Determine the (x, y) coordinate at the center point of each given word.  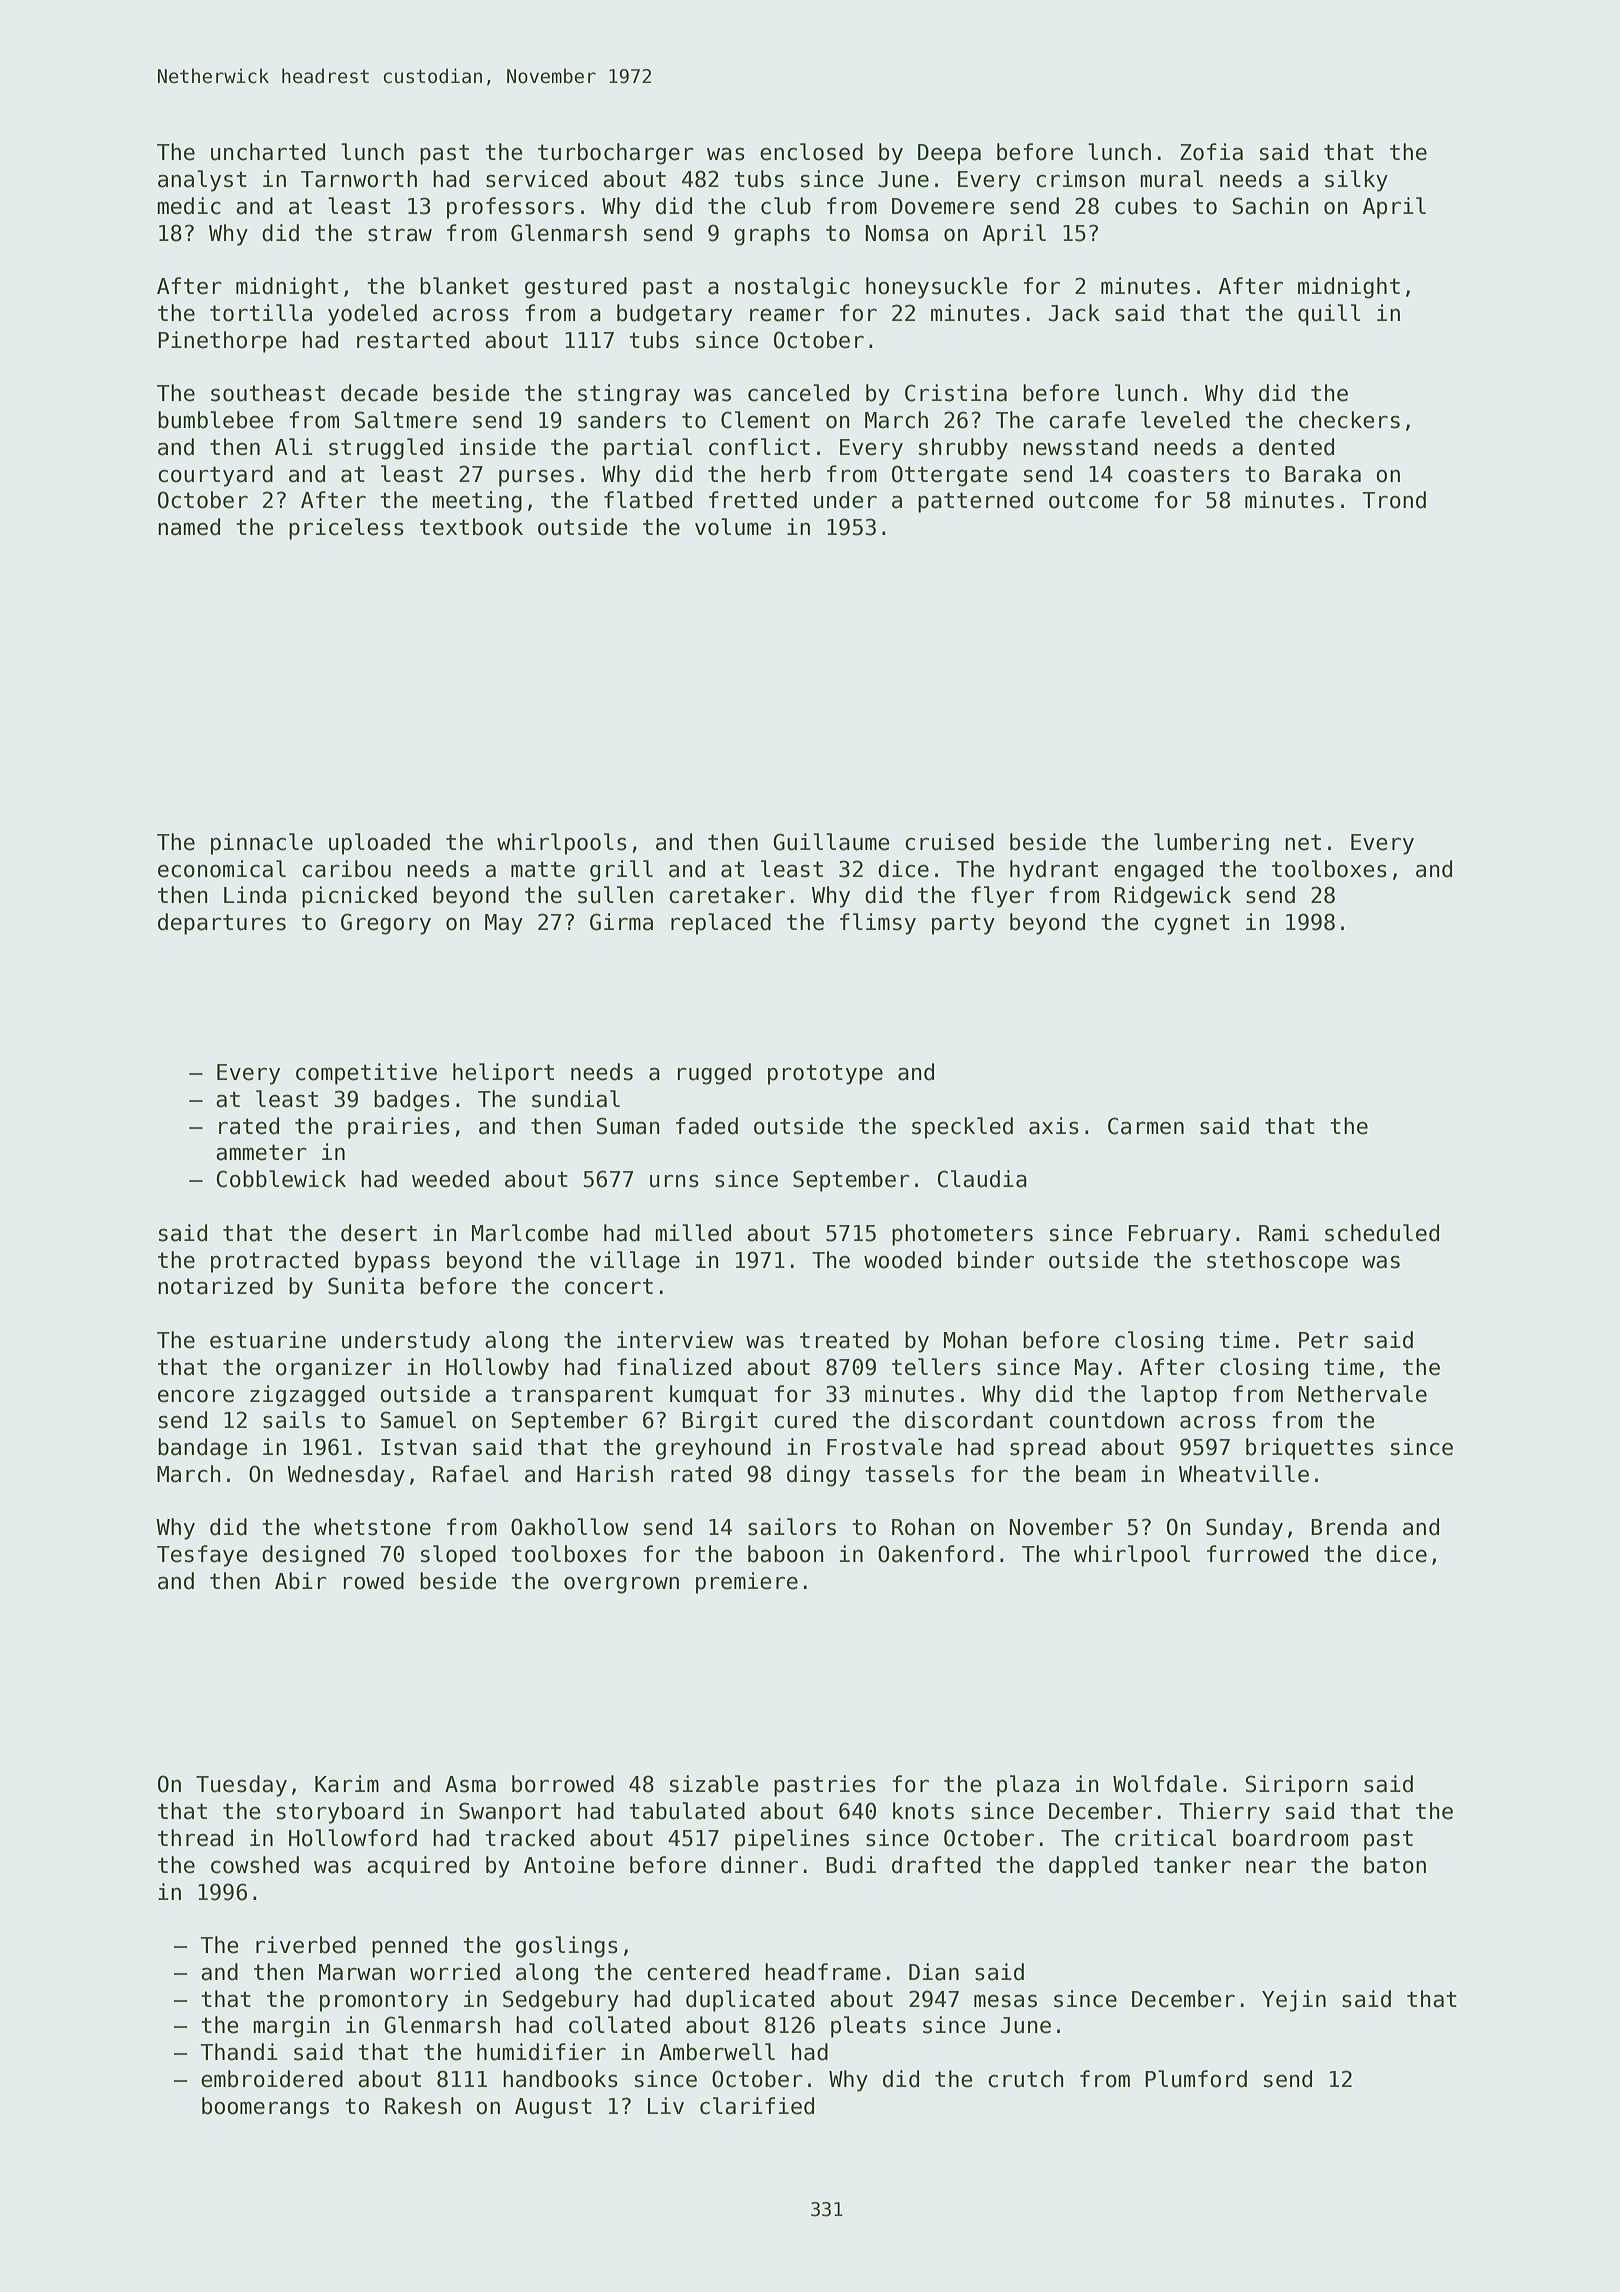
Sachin (1270, 206)
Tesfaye (202, 1556)
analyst (202, 181)
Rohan (923, 1527)
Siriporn (1296, 1786)
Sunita (366, 1286)
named (189, 527)
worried (455, 1972)
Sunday (1244, 1529)
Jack (1074, 313)
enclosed (811, 152)
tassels (909, 1474)
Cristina (956, 393)
